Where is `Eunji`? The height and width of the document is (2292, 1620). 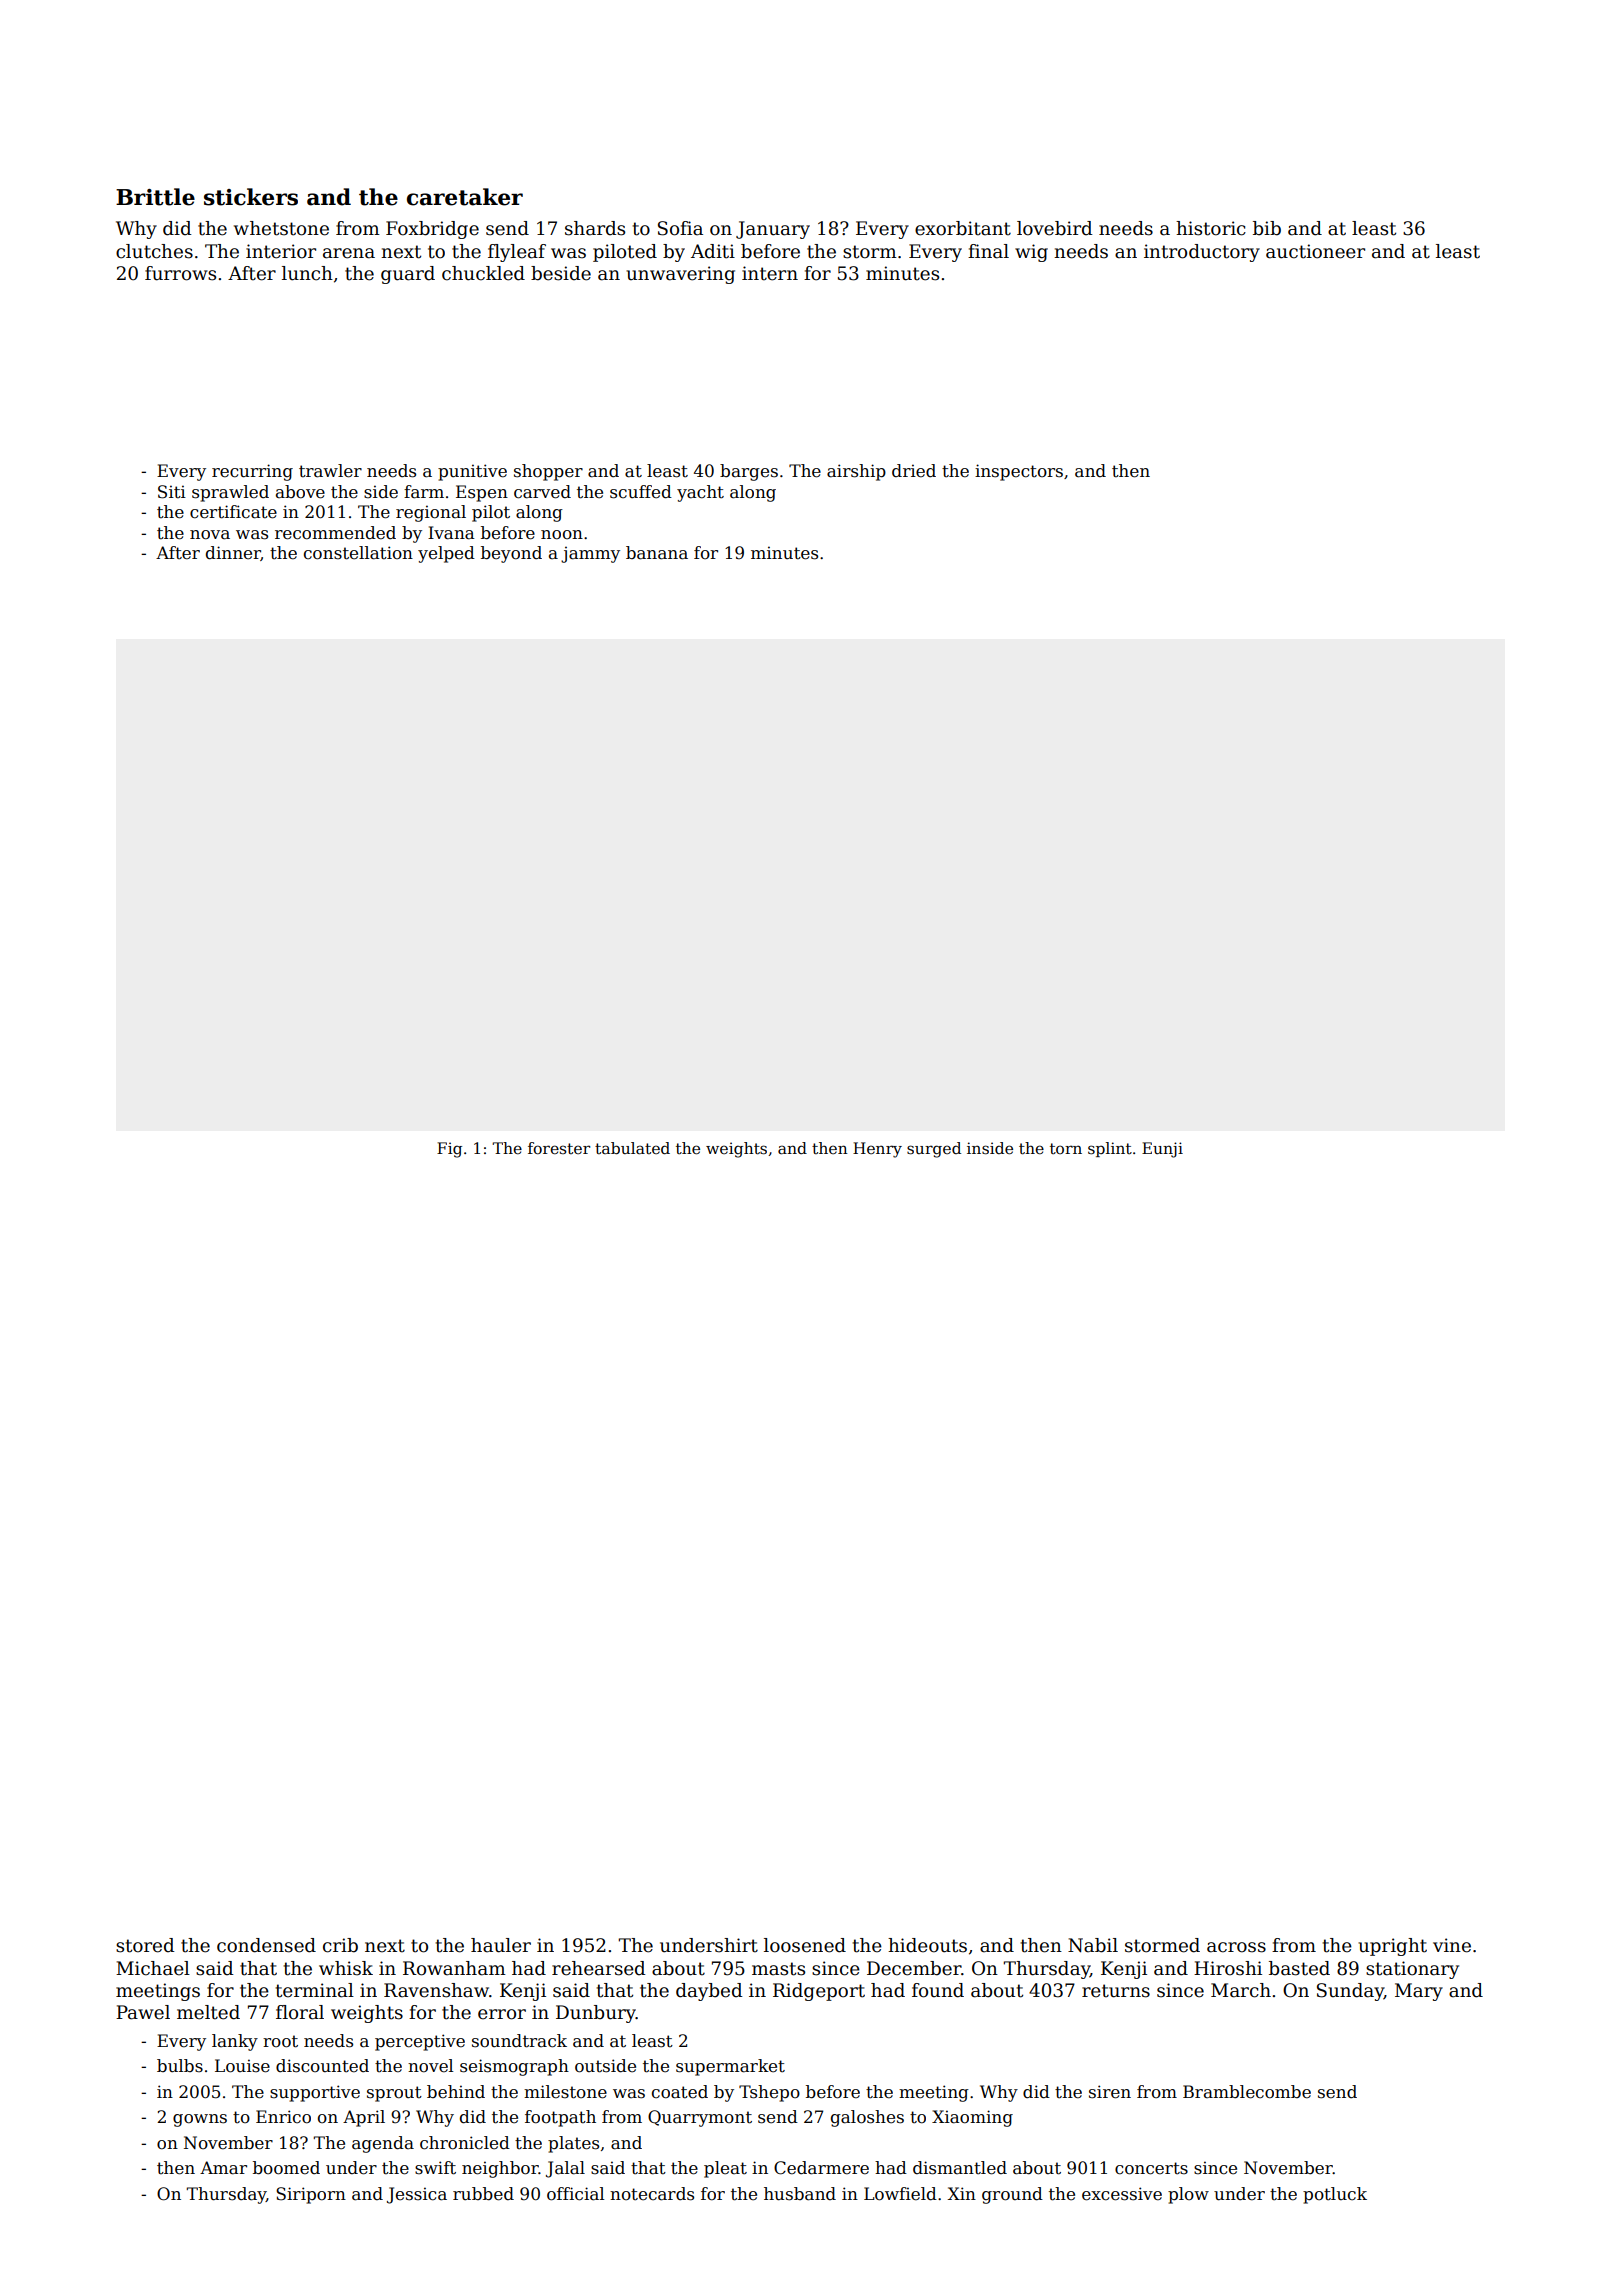
Eunji is located at coordinates (1162, 1150).
